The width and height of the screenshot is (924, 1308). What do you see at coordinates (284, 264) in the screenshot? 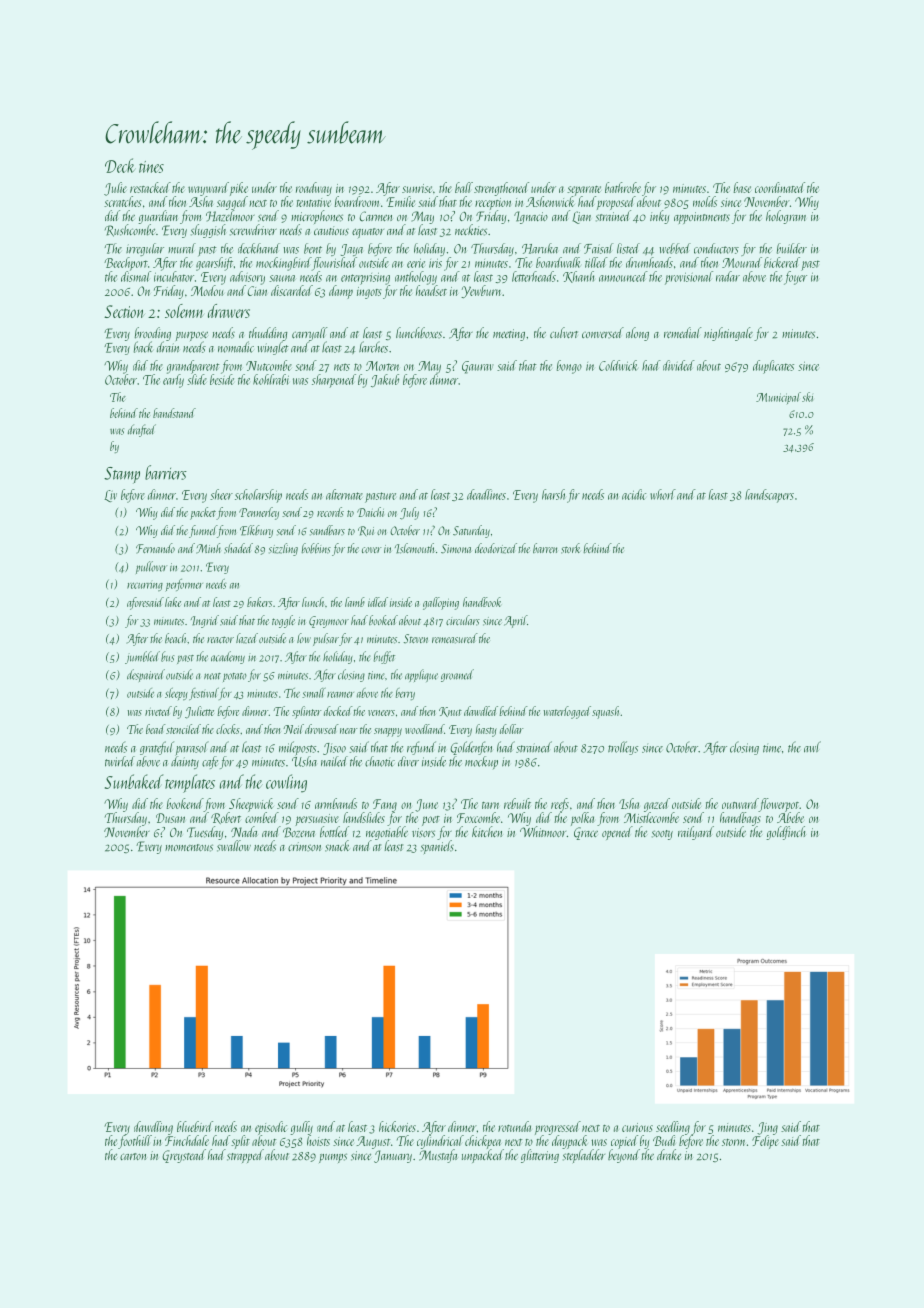
I see `mockingbird` at bounding box center [284, 264].
